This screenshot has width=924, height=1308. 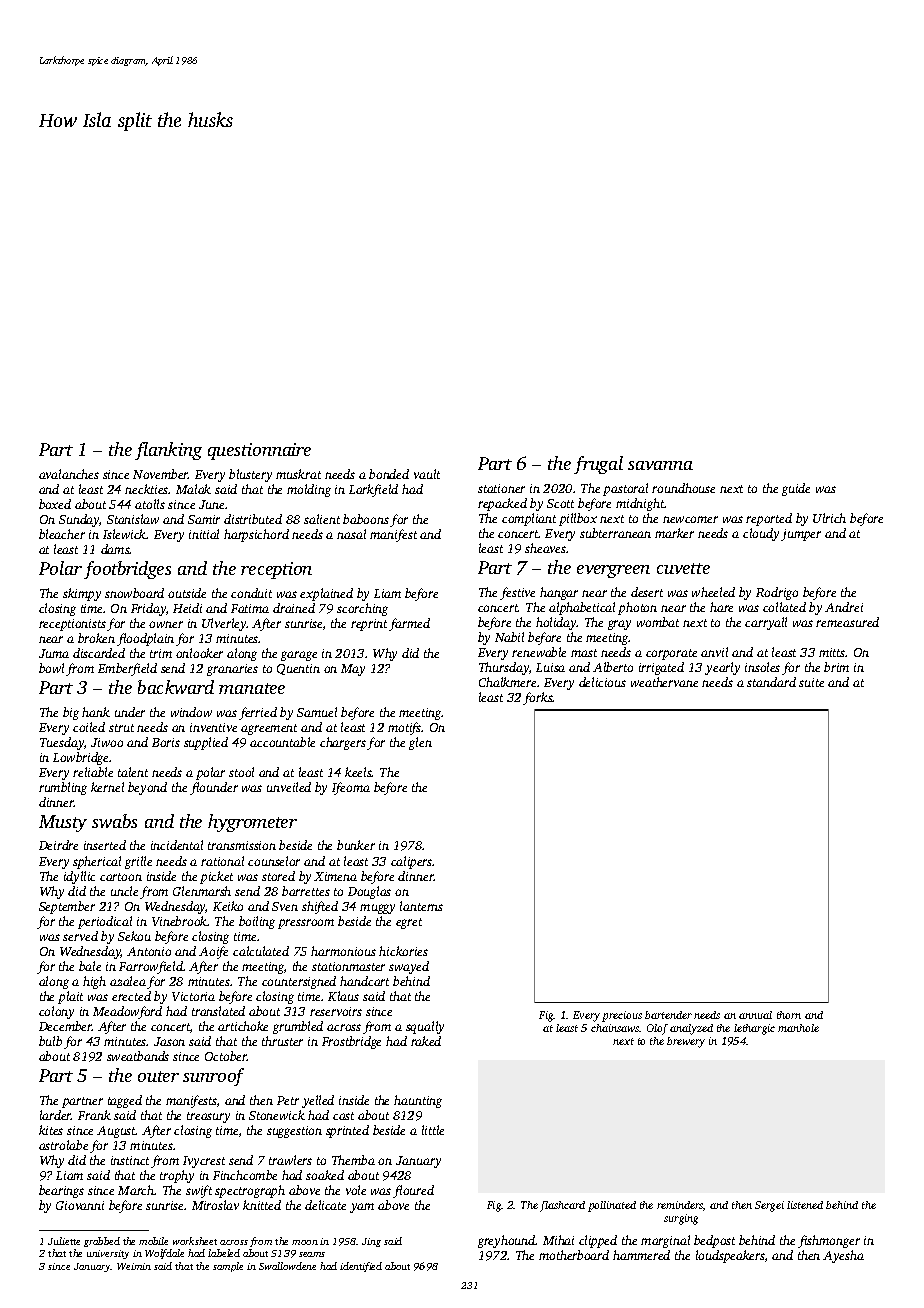 I want to click on lanterns, so click(x=421, y=906).
